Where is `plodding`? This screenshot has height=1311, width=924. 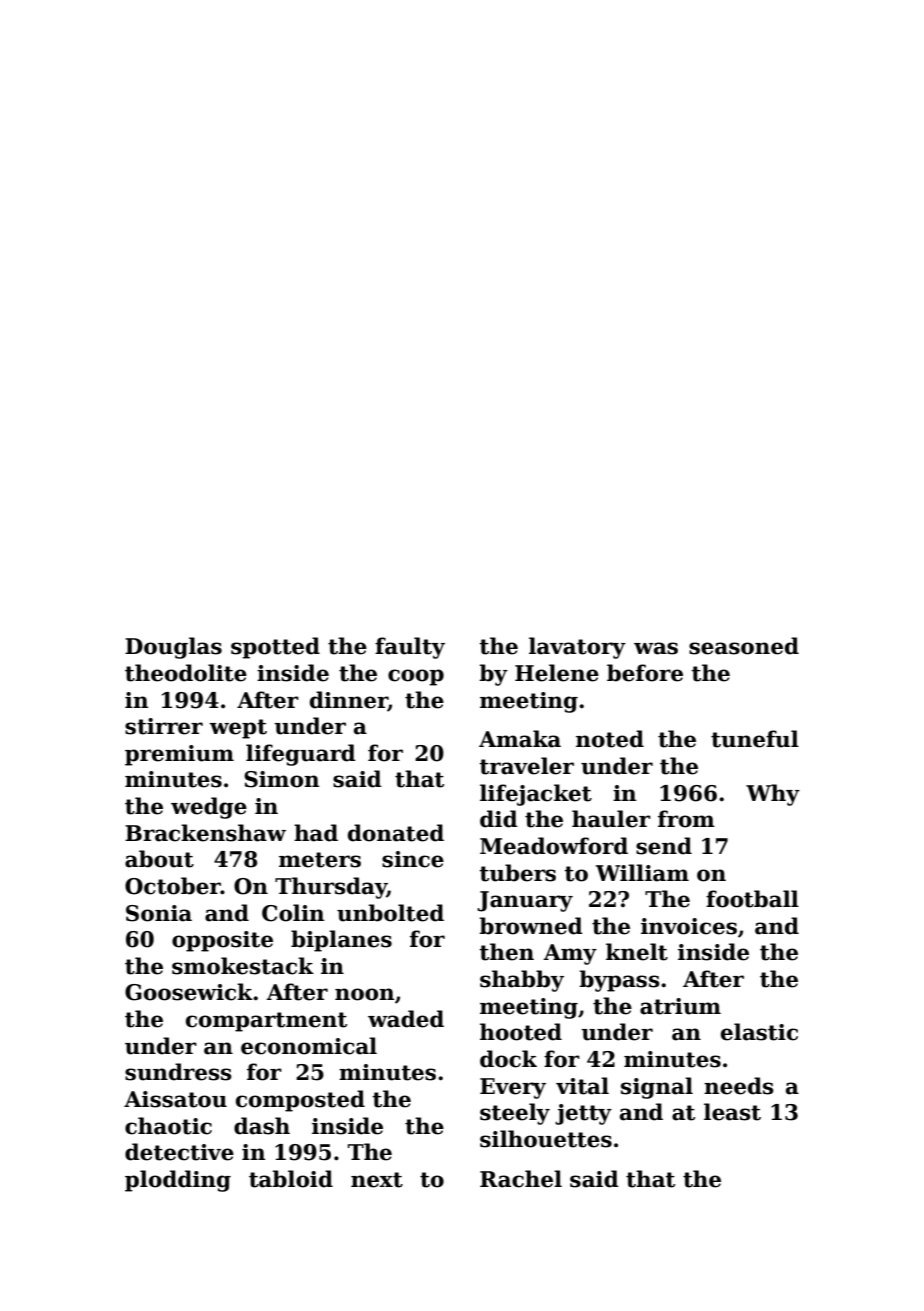
plodding is located at coordinates (178, 1181).
